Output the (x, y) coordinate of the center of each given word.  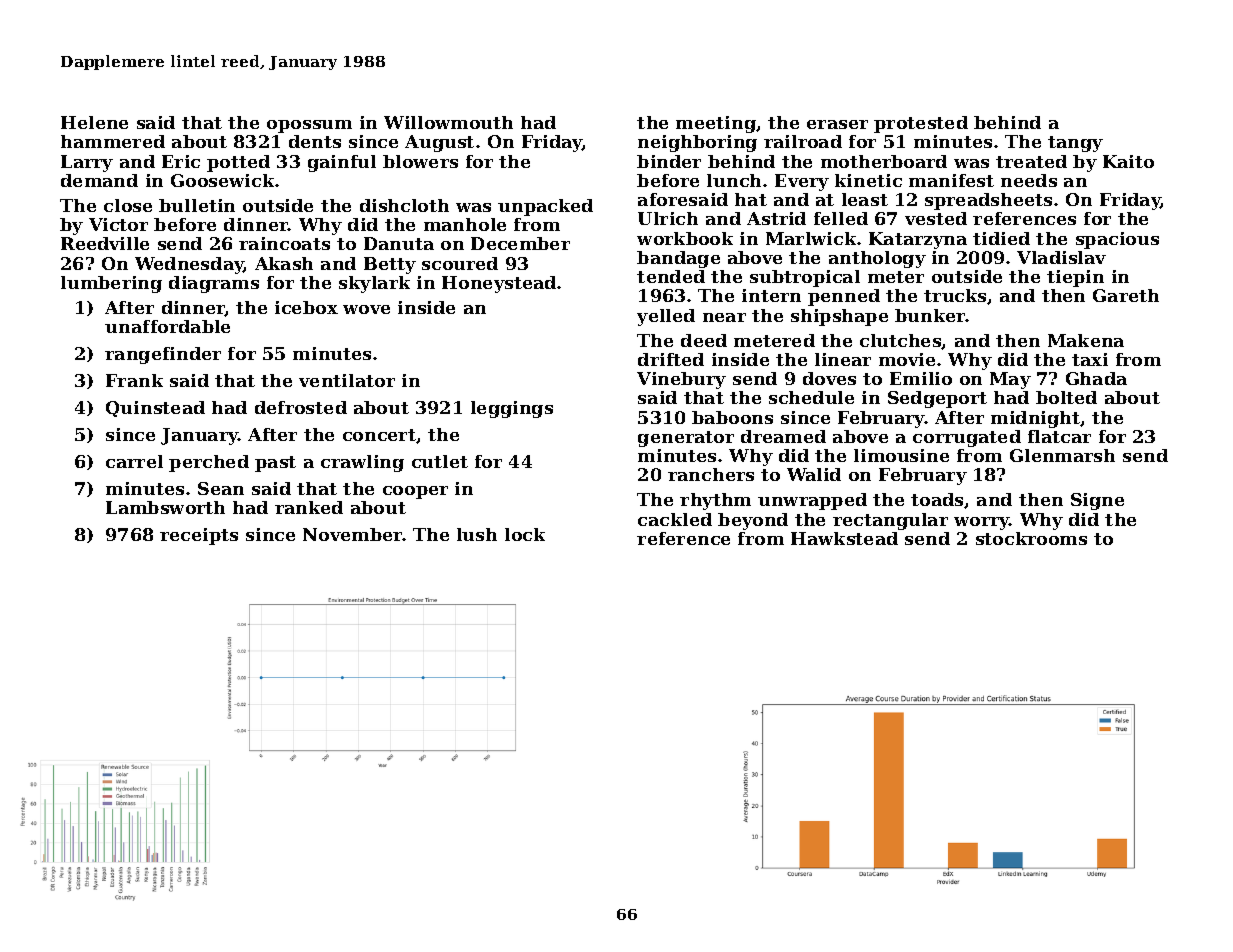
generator (686, 439)
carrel (134, 461)
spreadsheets (988, 201)
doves (829, 378)
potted (238, 163)
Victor (118, 224)
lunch (734, 180)
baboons (732, 417)
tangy (1075, 144)
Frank (134, 380)
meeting (716, 124)
